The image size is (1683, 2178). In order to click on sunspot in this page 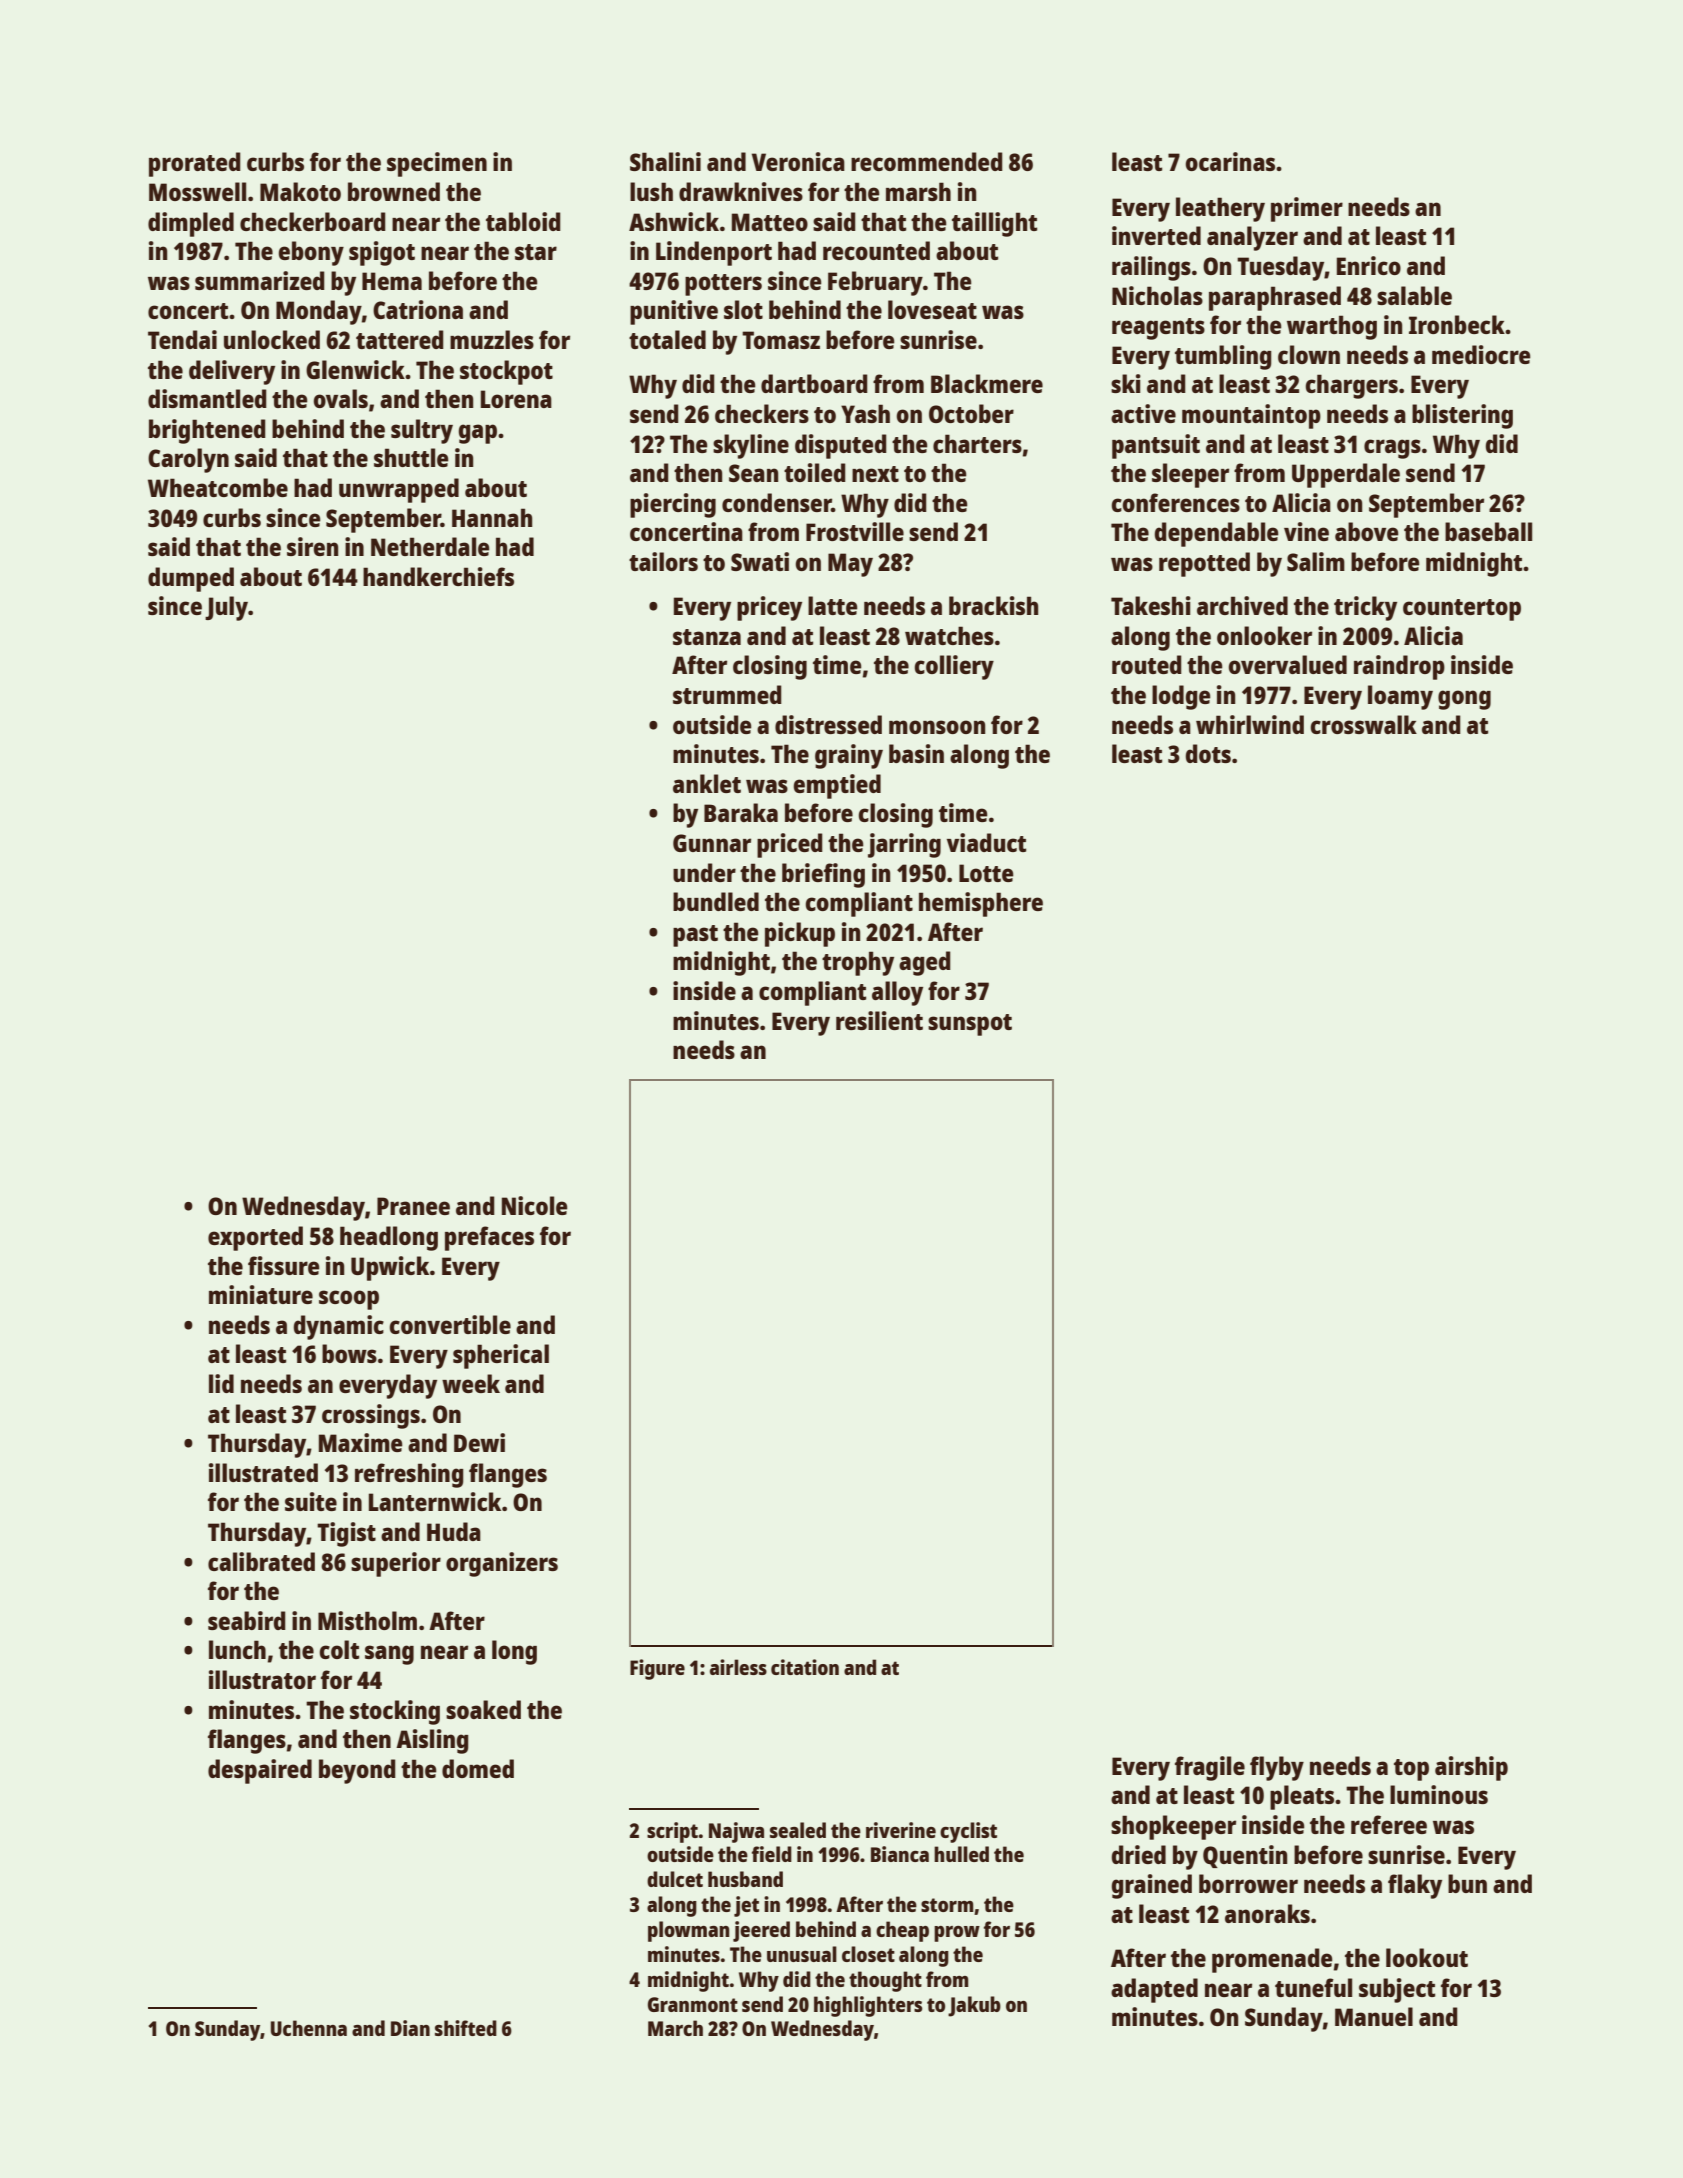, I will do `click(970, 1025)`.
